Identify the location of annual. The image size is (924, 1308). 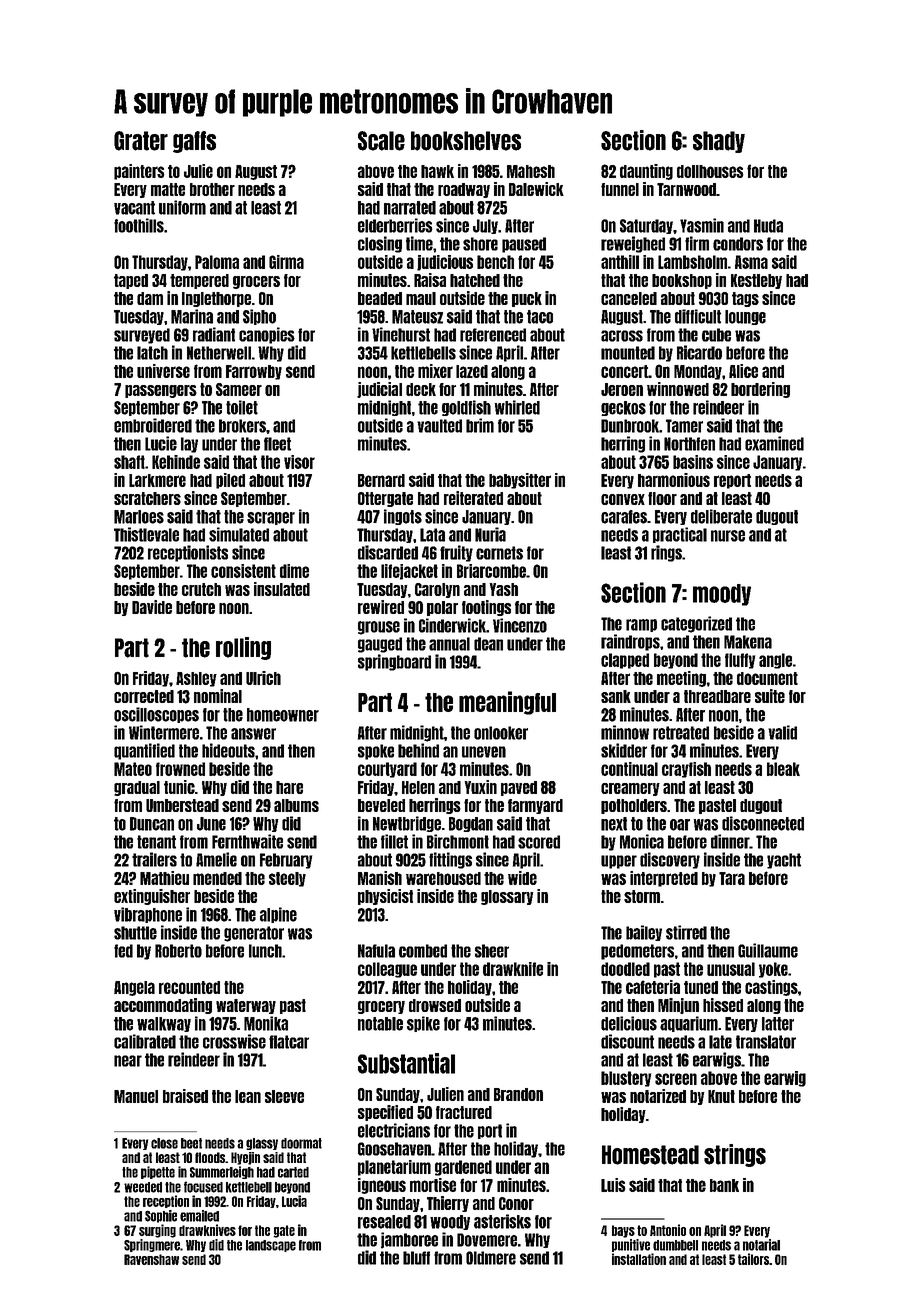
(449, 644).
